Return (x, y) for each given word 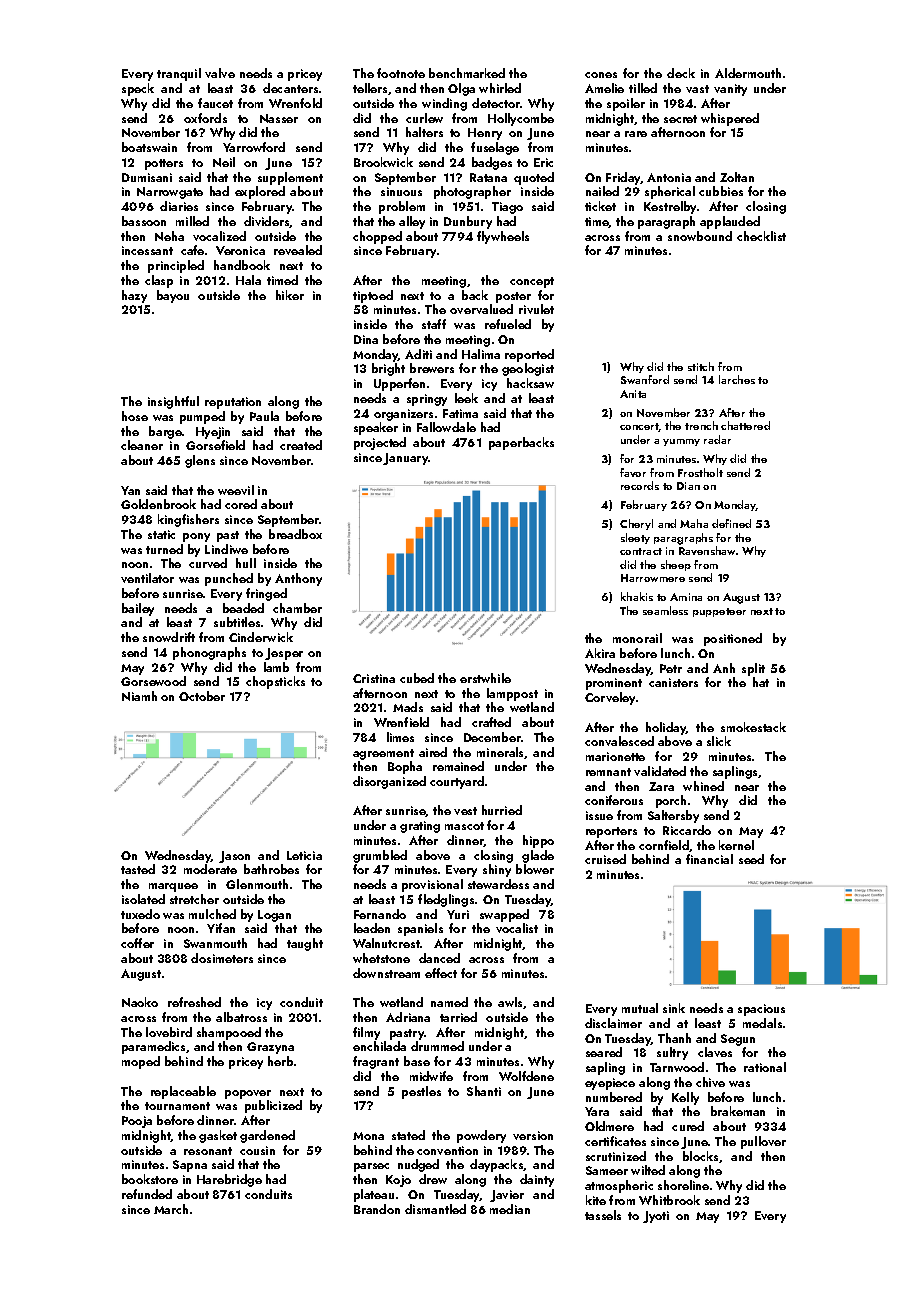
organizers (403, 415)
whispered (730, 119)
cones (601, 75)
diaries (179, 206)
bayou (173, 296)
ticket (600, 206)
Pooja (137, 1122)
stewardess (498, 884)
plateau (374, 1195)
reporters (611, 832)
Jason (234, 857)
